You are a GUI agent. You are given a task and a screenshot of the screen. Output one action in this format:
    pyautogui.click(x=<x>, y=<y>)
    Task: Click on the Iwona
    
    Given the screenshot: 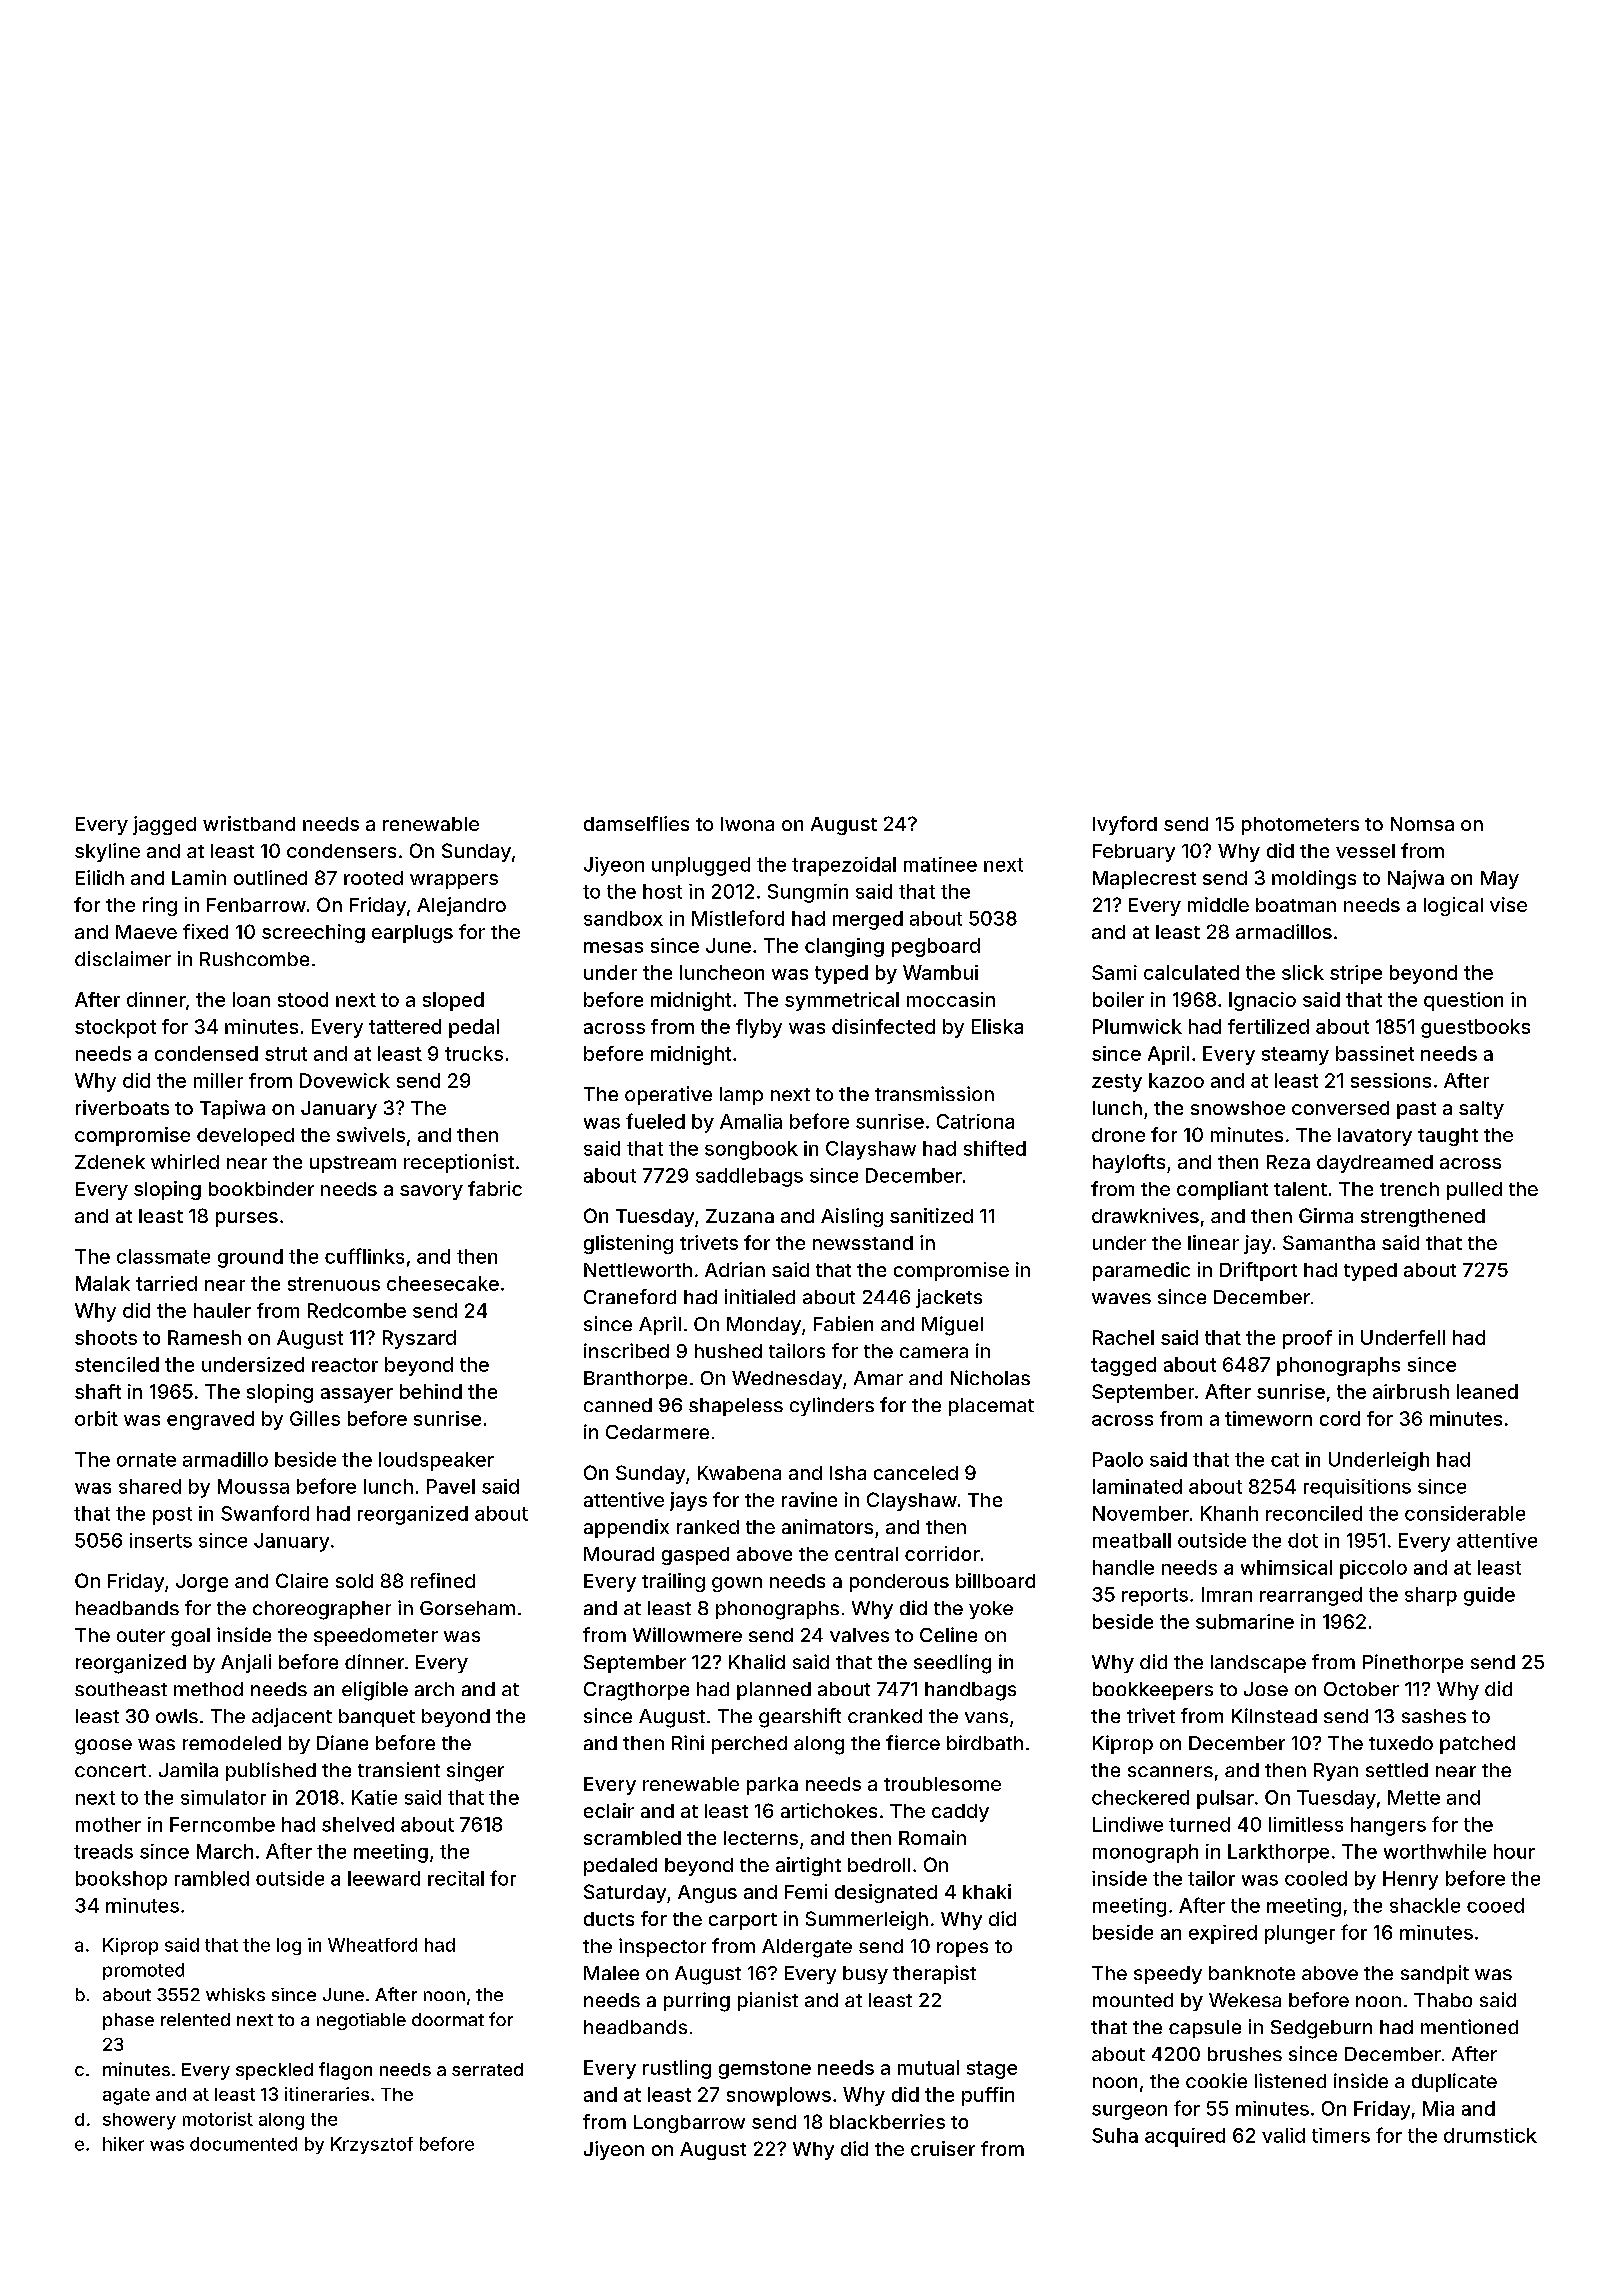 What is the action you would take?
    pyautogui.click(x=747, y=824)
